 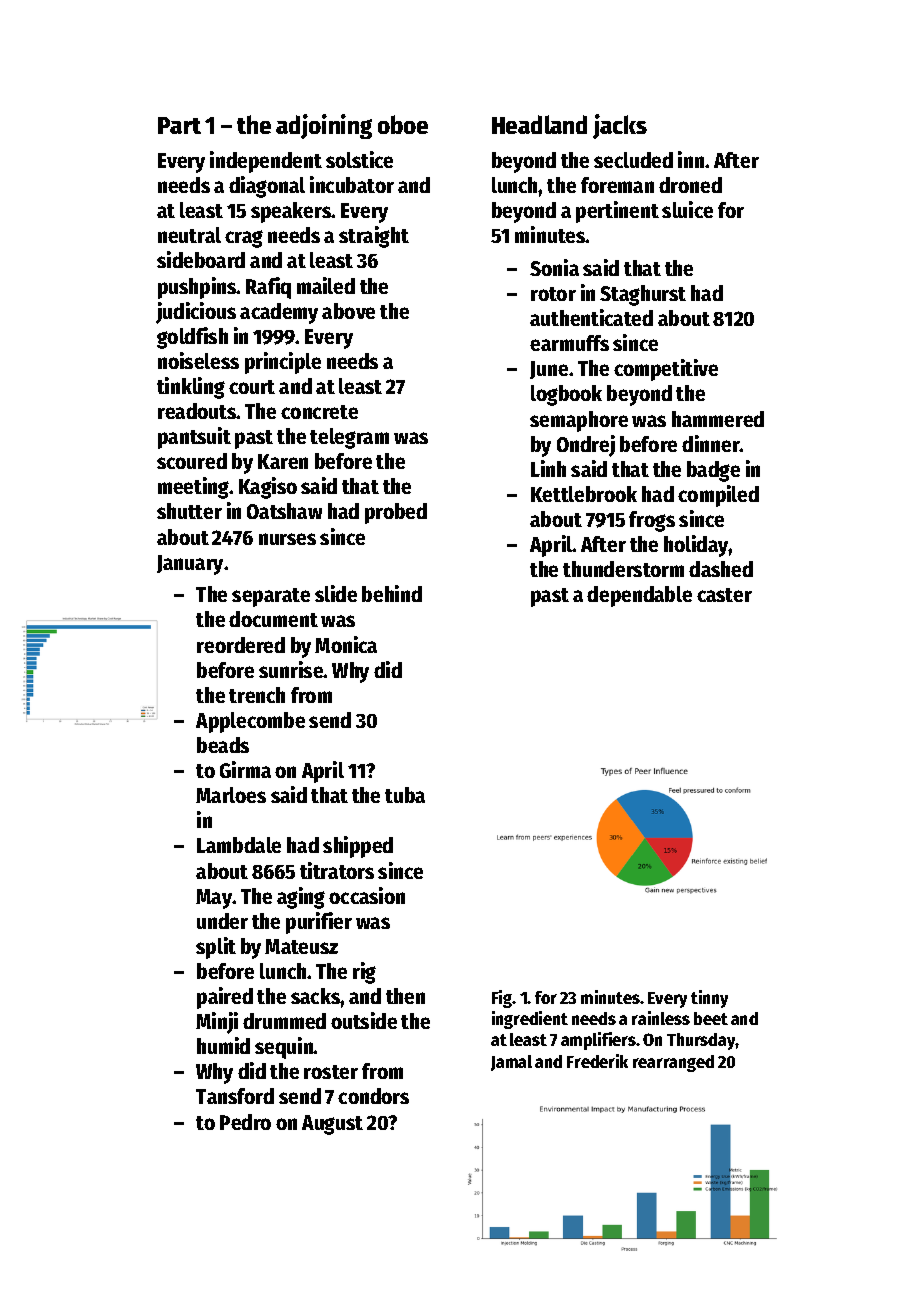 What do you see at coordinates (548, 468) in the screenshot?
I see `Linh` at bounding box center [548, 468].
